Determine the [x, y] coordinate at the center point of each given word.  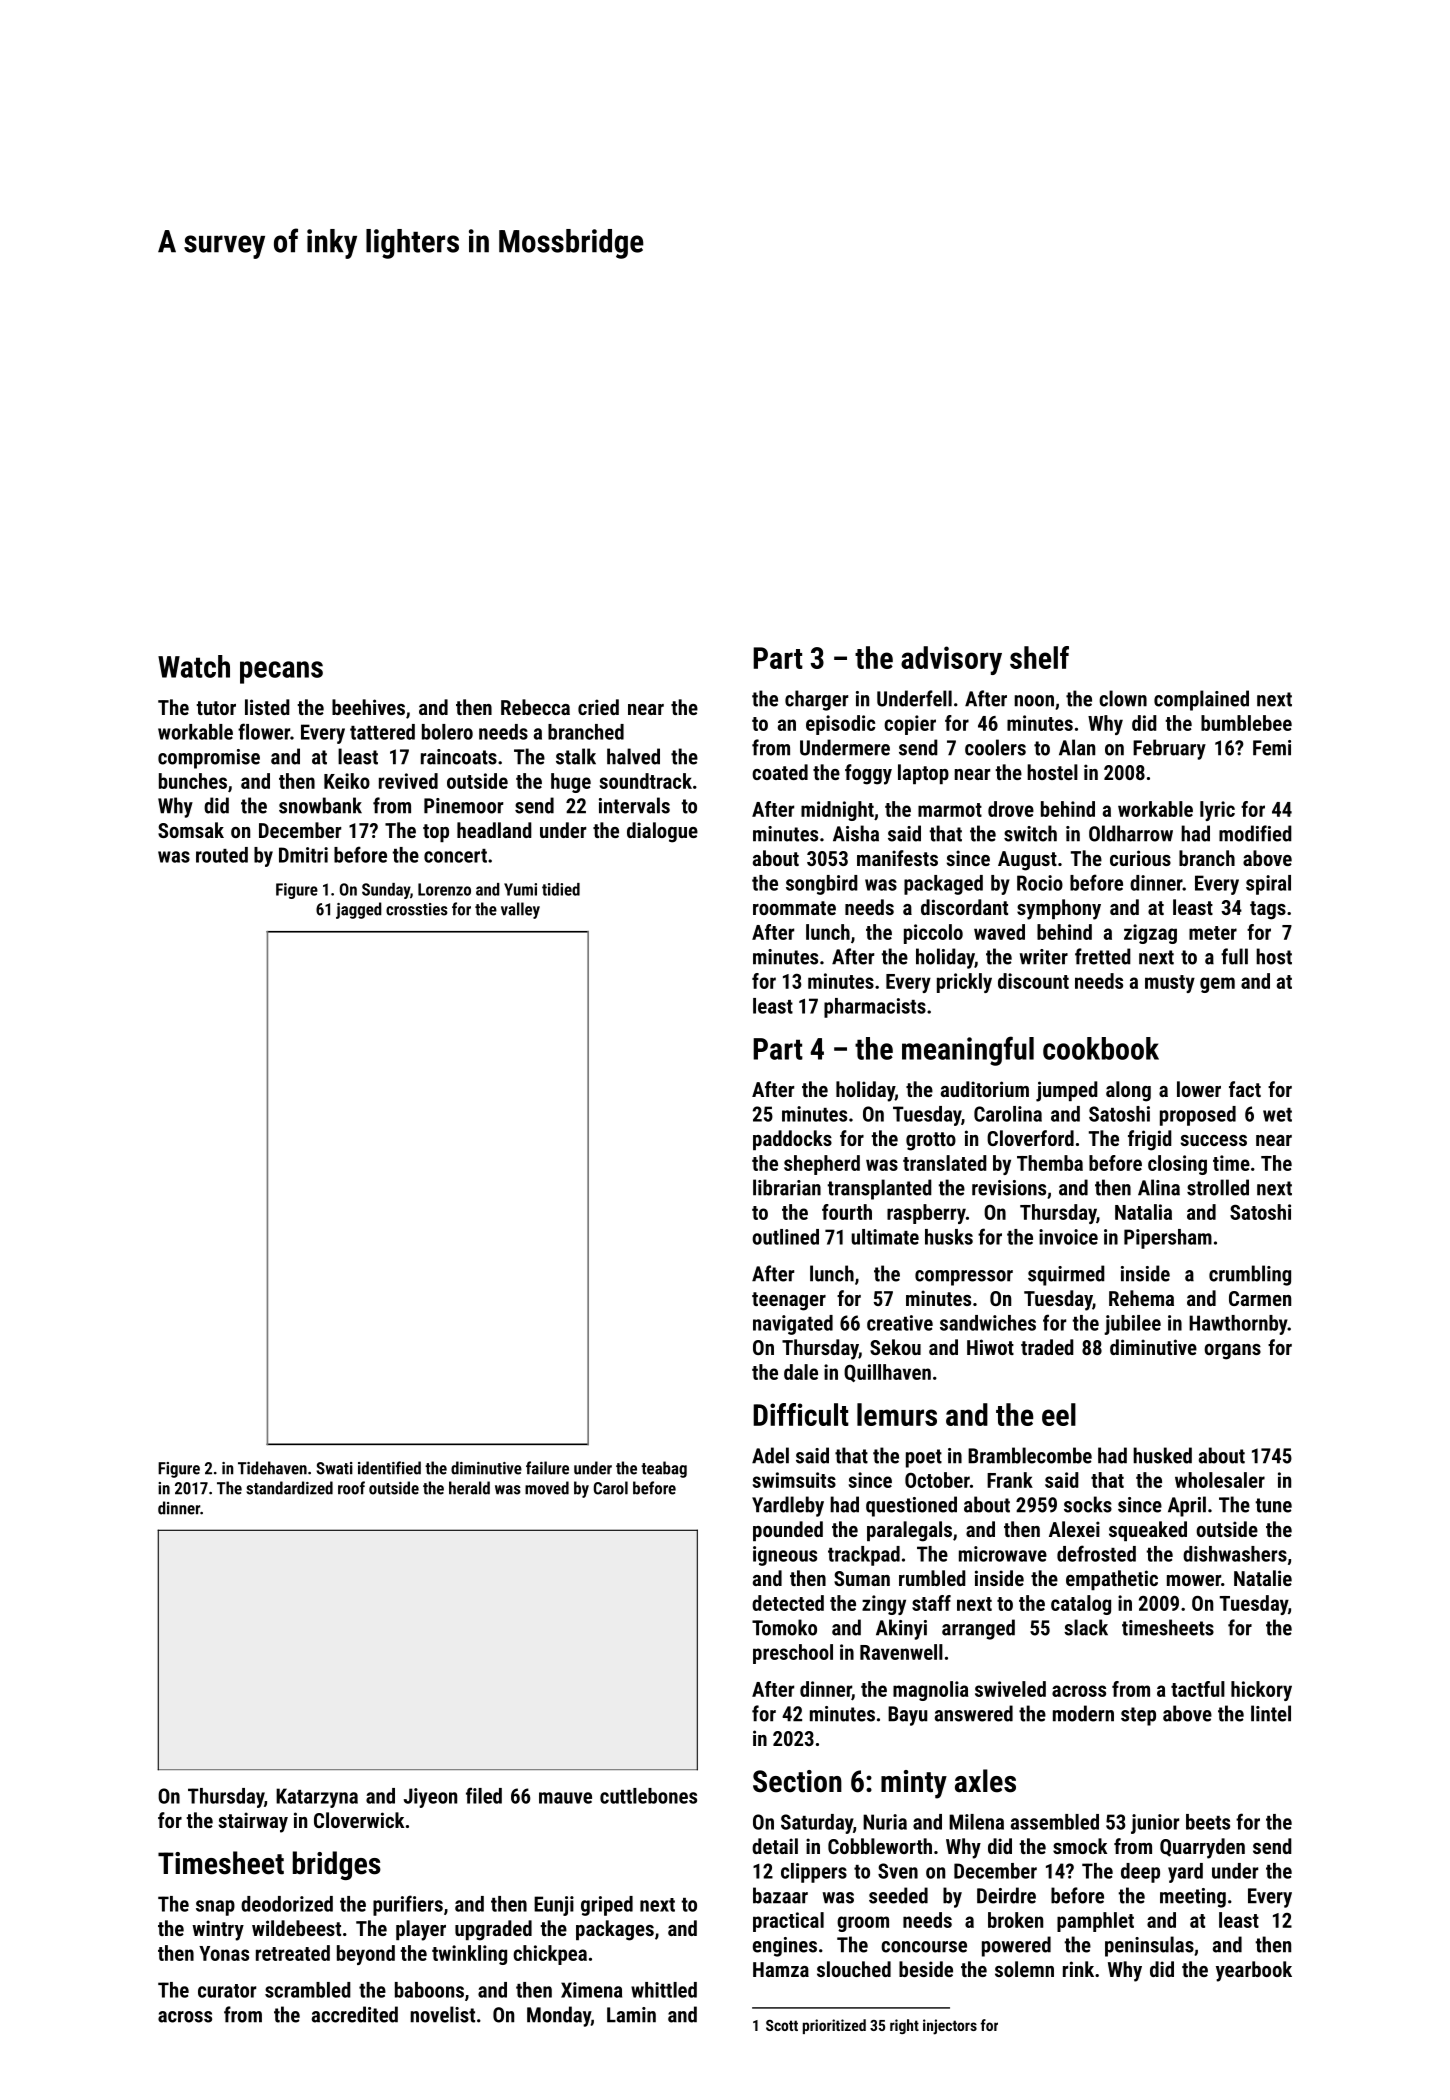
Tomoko [784, 1627]
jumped [1067, 1091]
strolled [1218, 1187]
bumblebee [1246, 723]
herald [469, 1488]
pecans [281, 672]
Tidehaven [272, 1468]
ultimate [885, 1237]
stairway [253, 1822]
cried [598, 707]
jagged [359, 910]
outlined [785, 1237]
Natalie [1263, 1578]
